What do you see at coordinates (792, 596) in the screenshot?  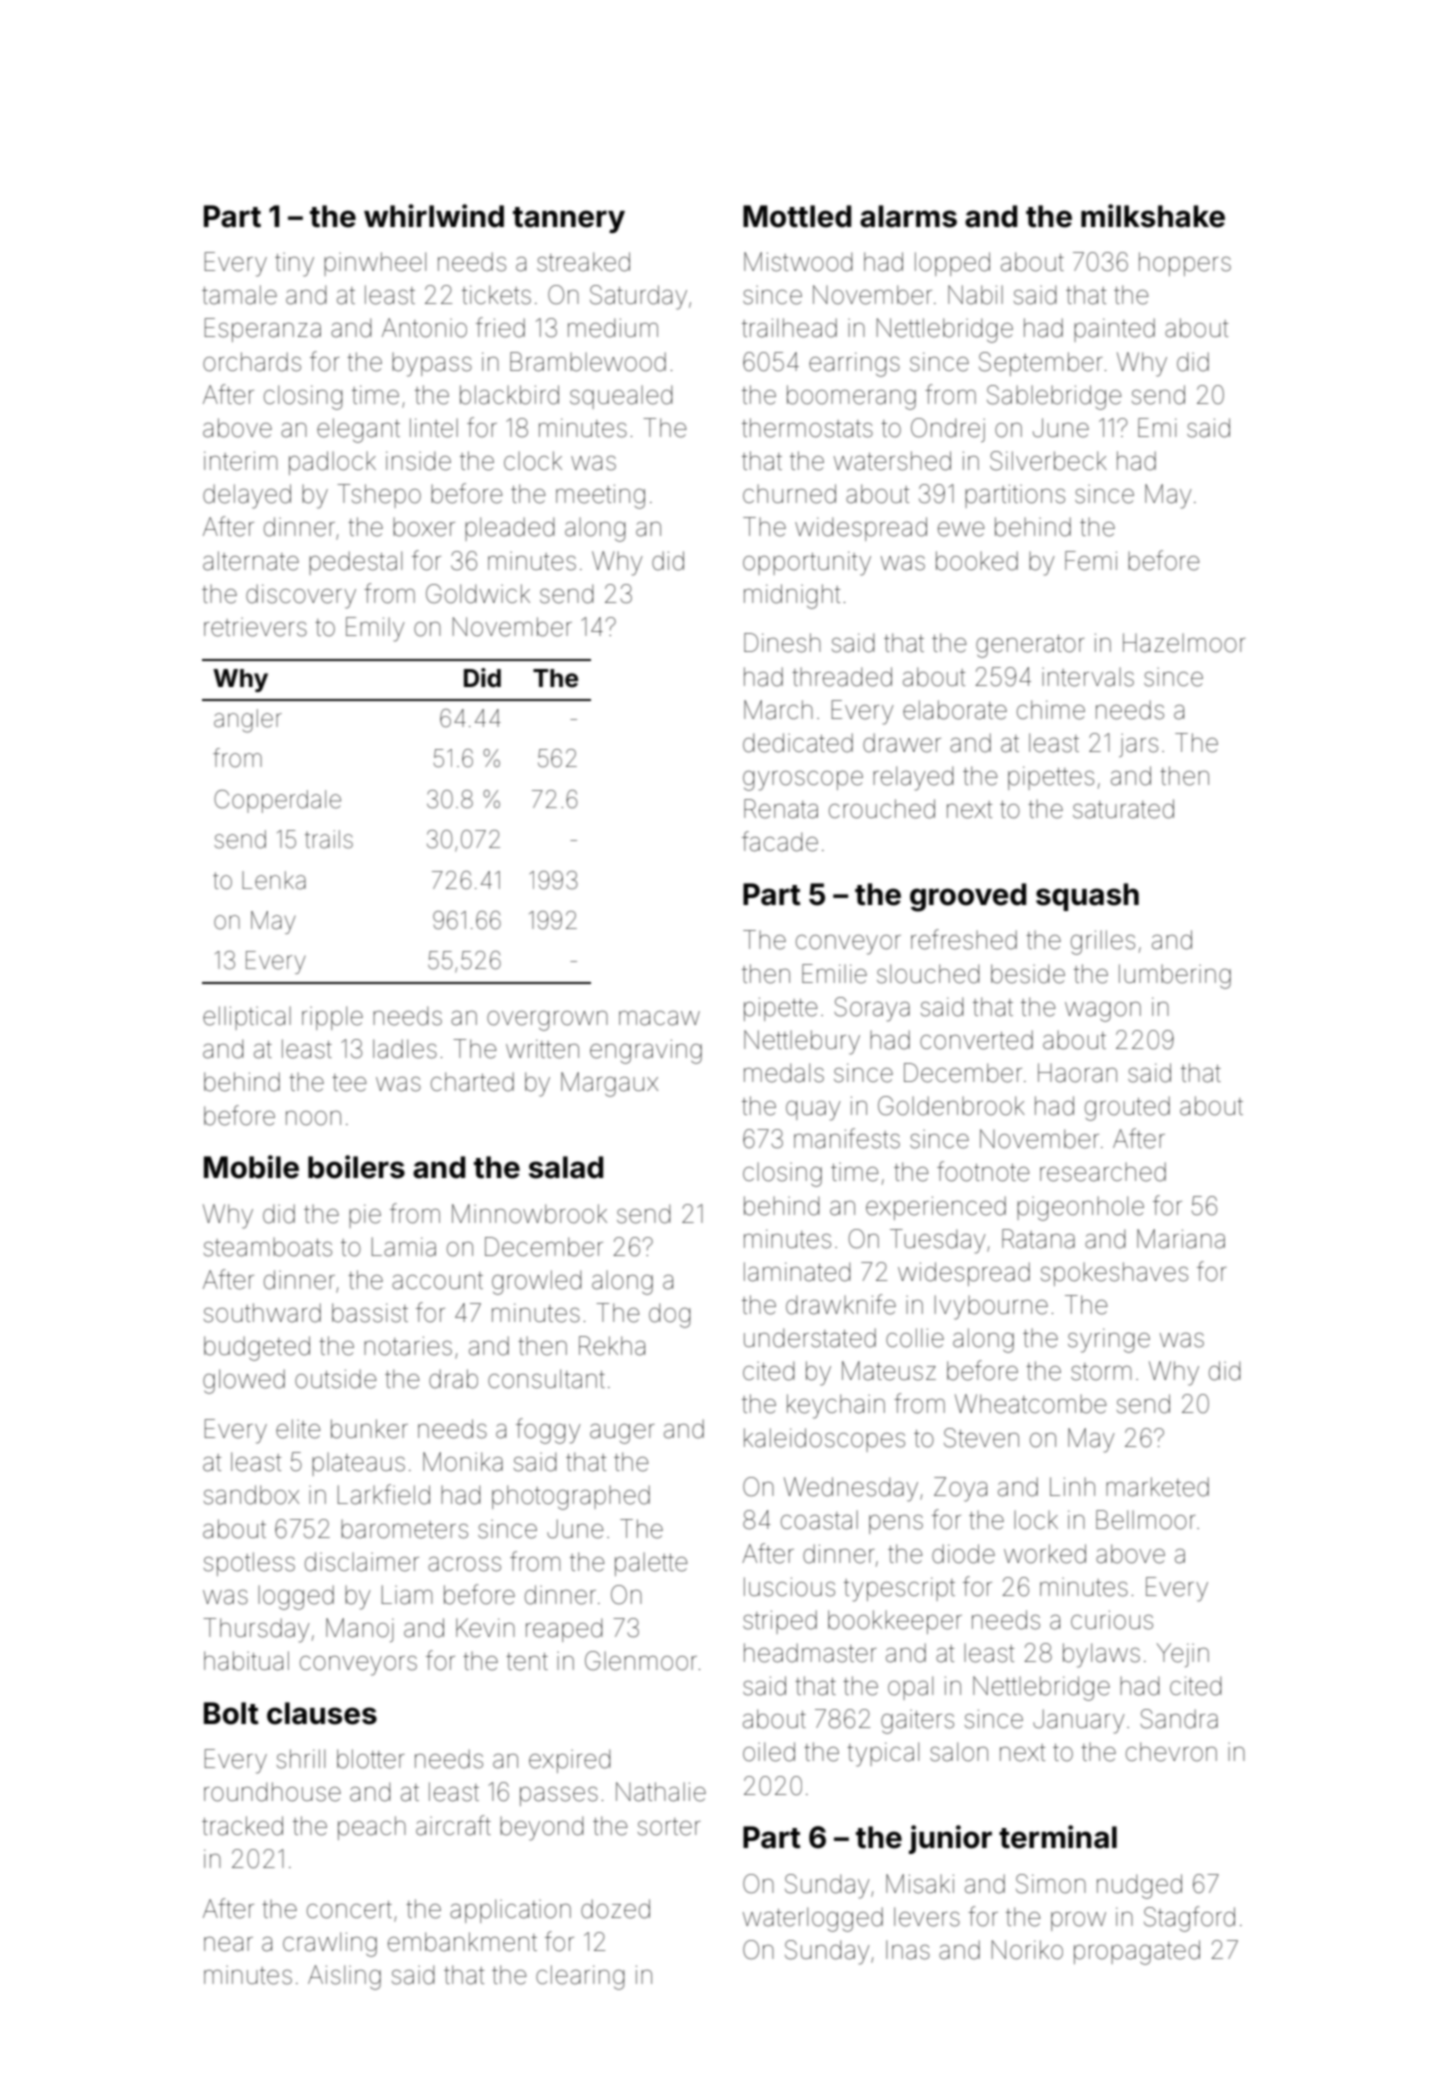 I see `midnight` at bounding box center [792, 596].
